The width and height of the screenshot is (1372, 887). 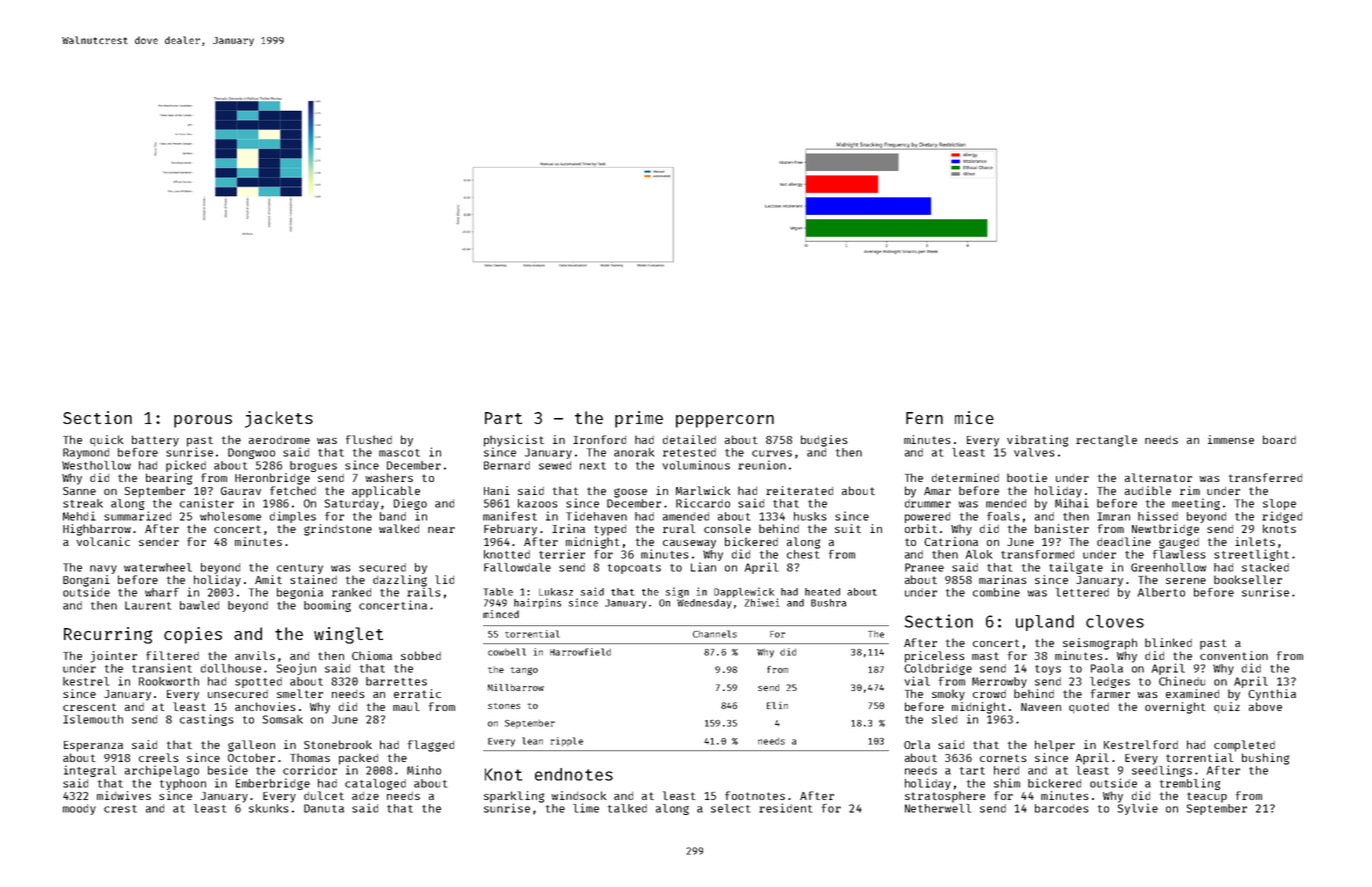 What do you see at coordinates (1100, 644) in the screenshot?
I see `seismograph` at bounding box center [1100, 644].
